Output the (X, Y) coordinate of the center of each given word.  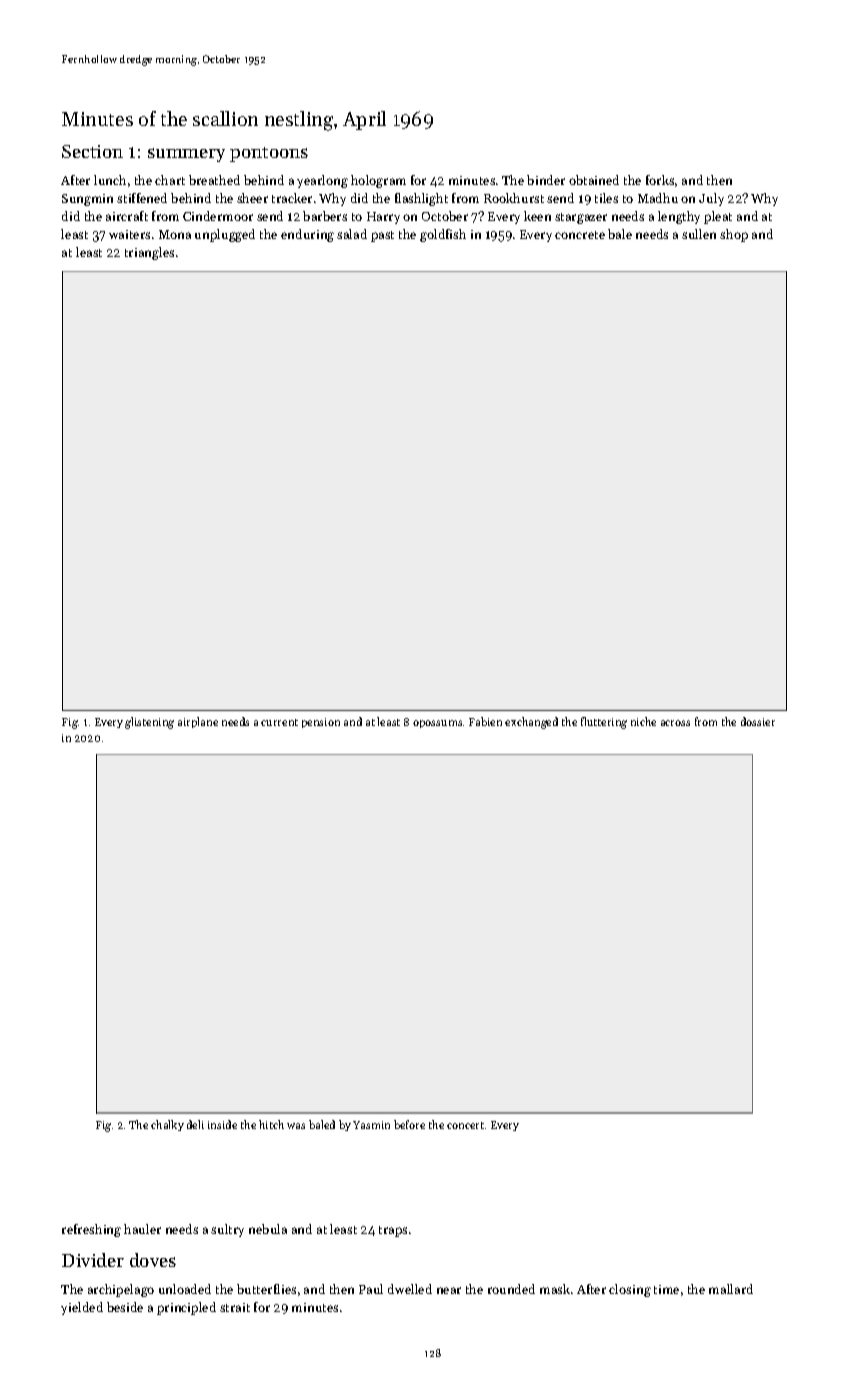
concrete (580, 235)
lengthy (679, 217)
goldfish (443, 235)
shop (734, 235)
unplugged (225, 235)
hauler (142, 1229)
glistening (149, 723)
